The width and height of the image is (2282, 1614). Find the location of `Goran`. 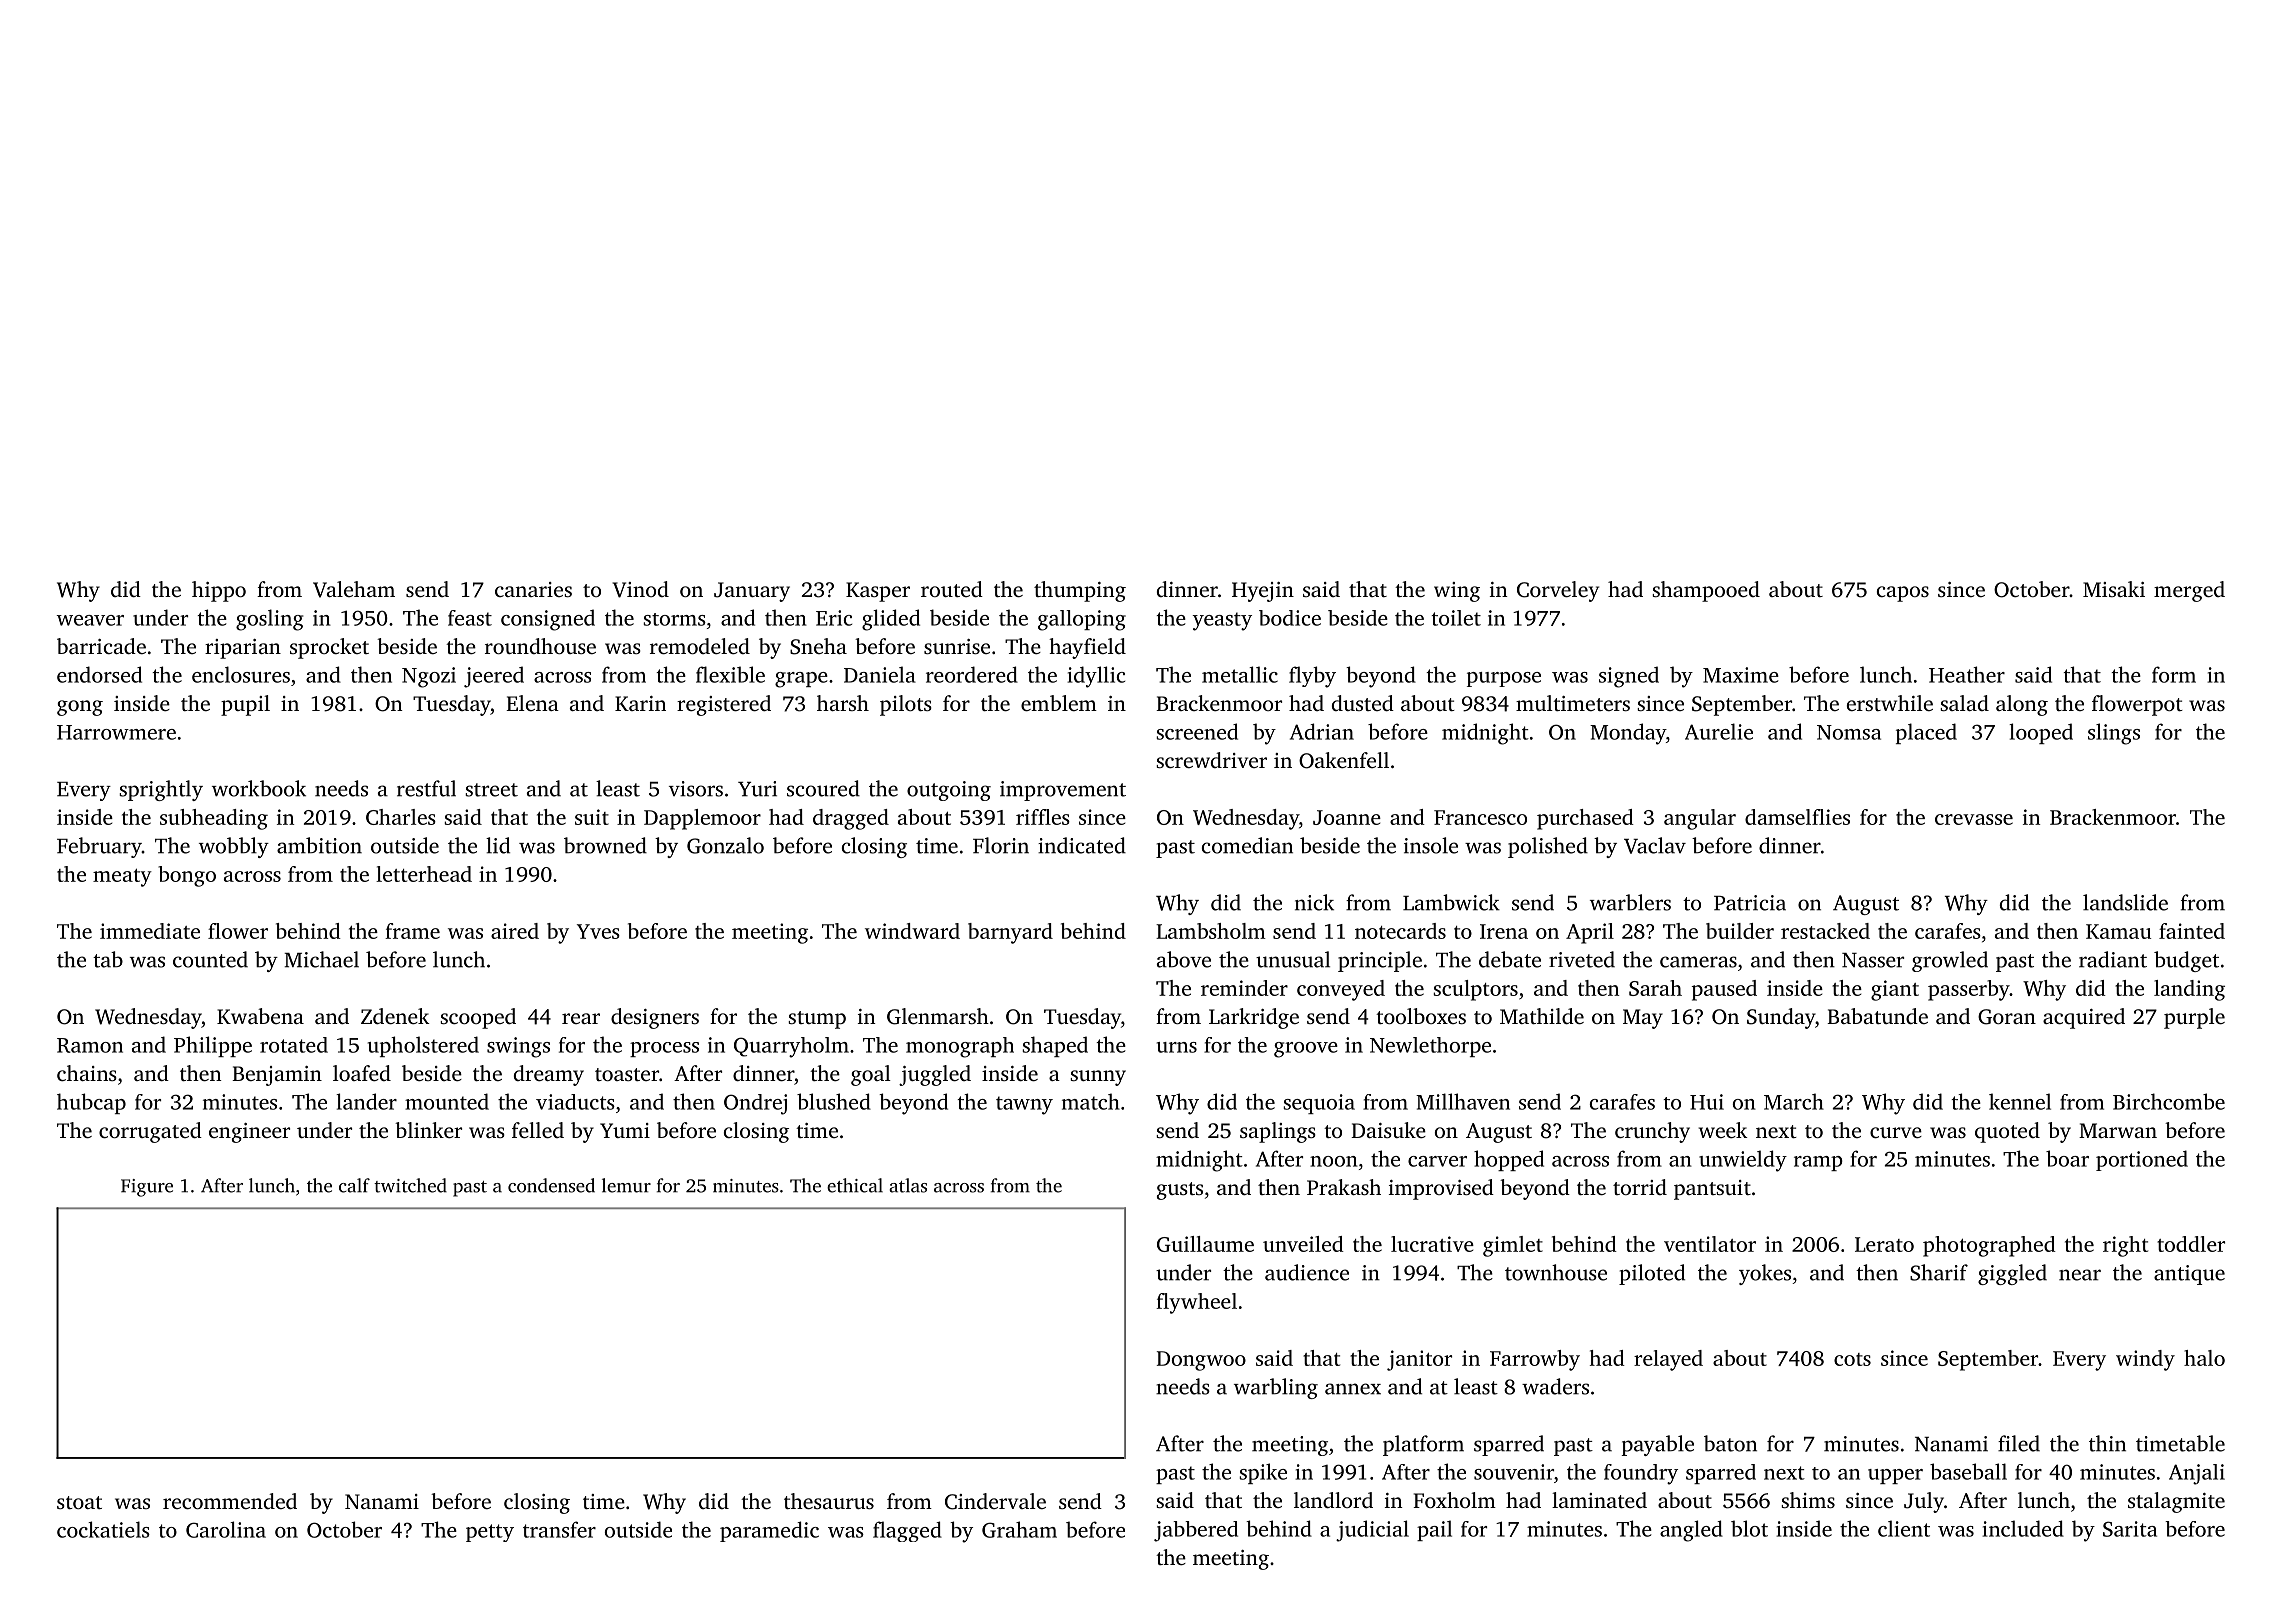

Goran is located at coordinates (2007, 1017).
